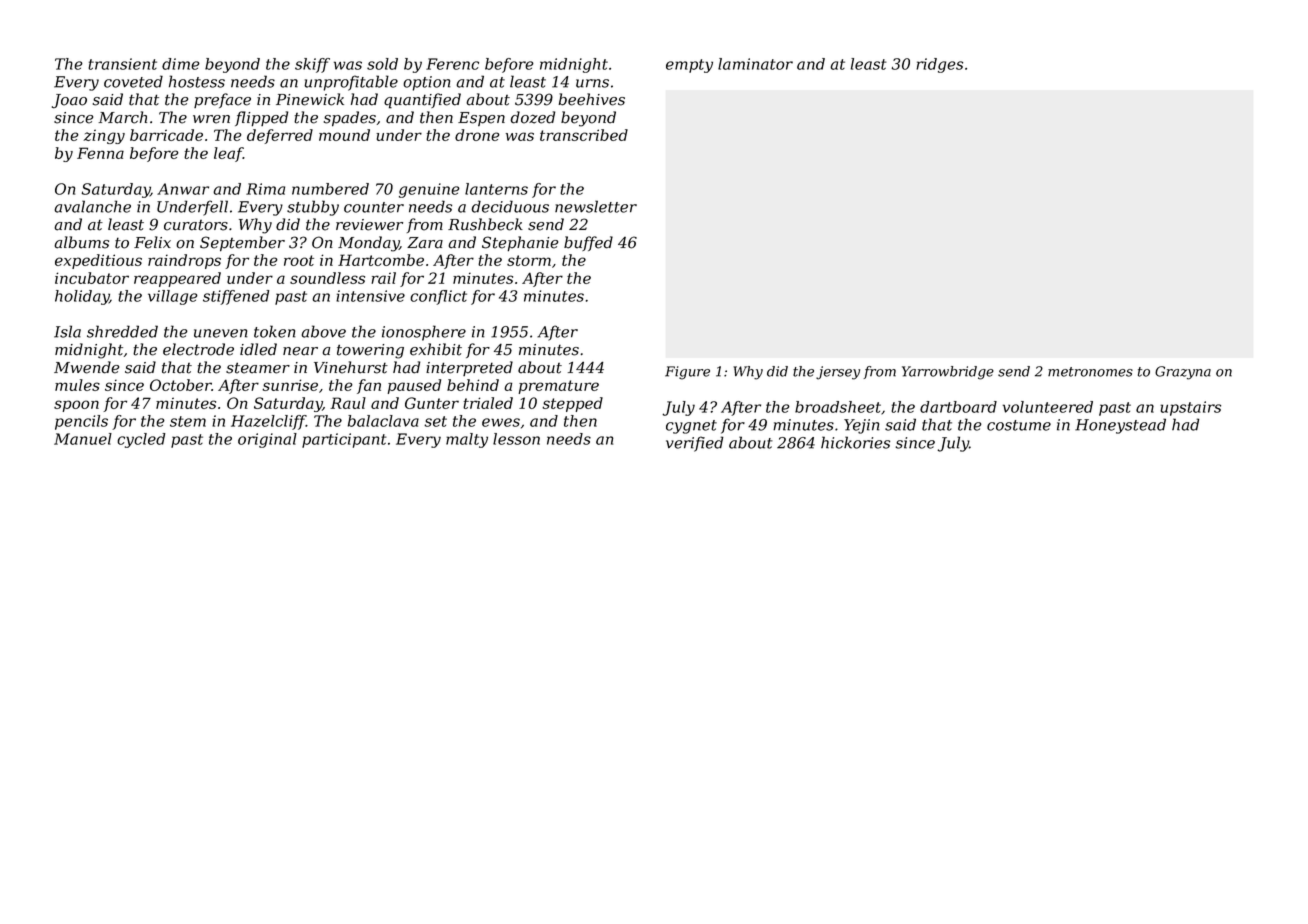 This document has width=1308, height=924. I want to click on newsletter, so click(596, 206).
